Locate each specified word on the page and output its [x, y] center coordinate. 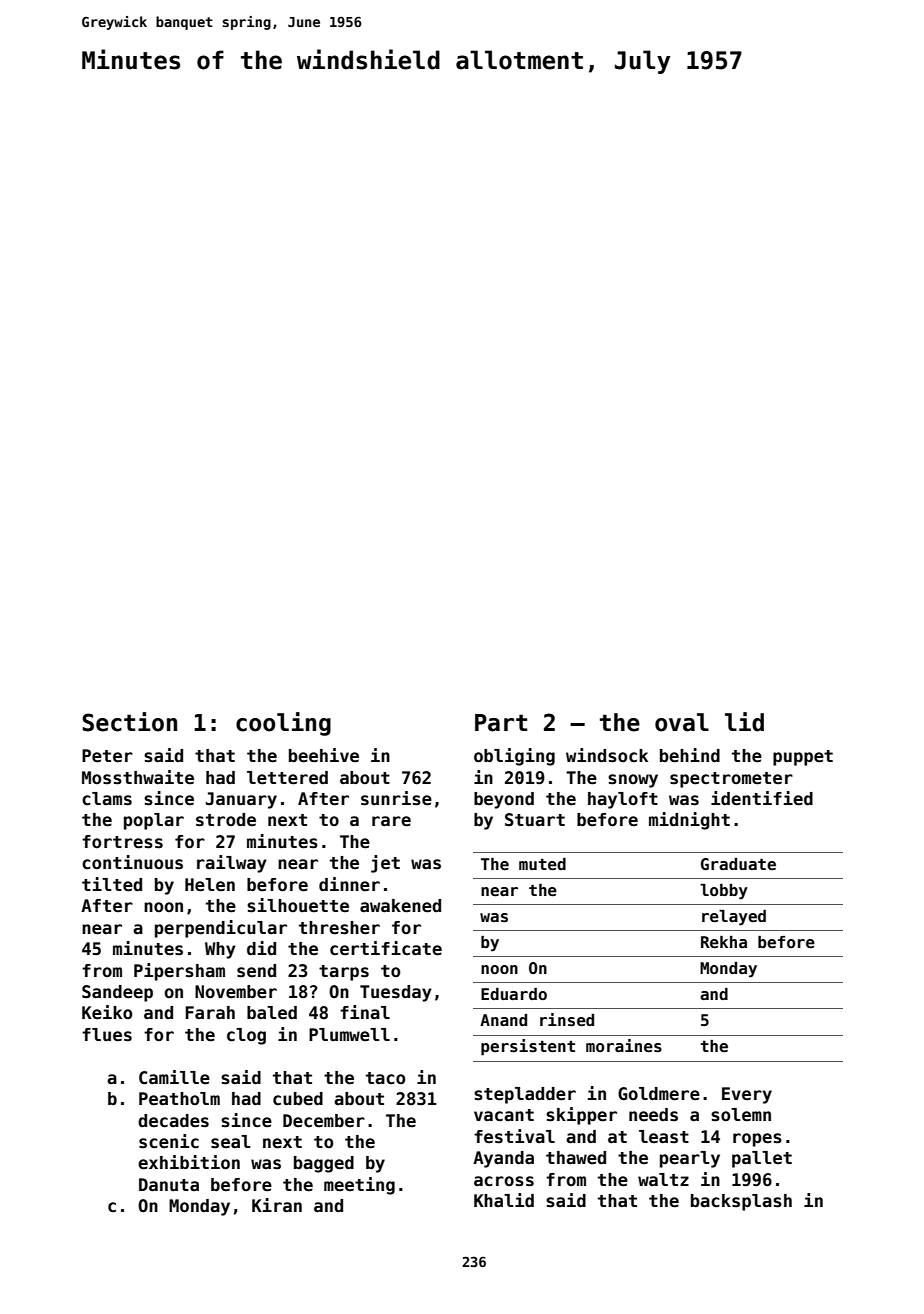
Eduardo [514, 994]
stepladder [525, 1095]
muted [542, 864]
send [256, 971]
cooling [283, 724]
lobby [724, 892]
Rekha [724, 942]
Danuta [169, 1185]
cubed [298, 1099]
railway [232, 864]
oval [682, 722]
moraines [624, 1046]
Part [501, 723]
